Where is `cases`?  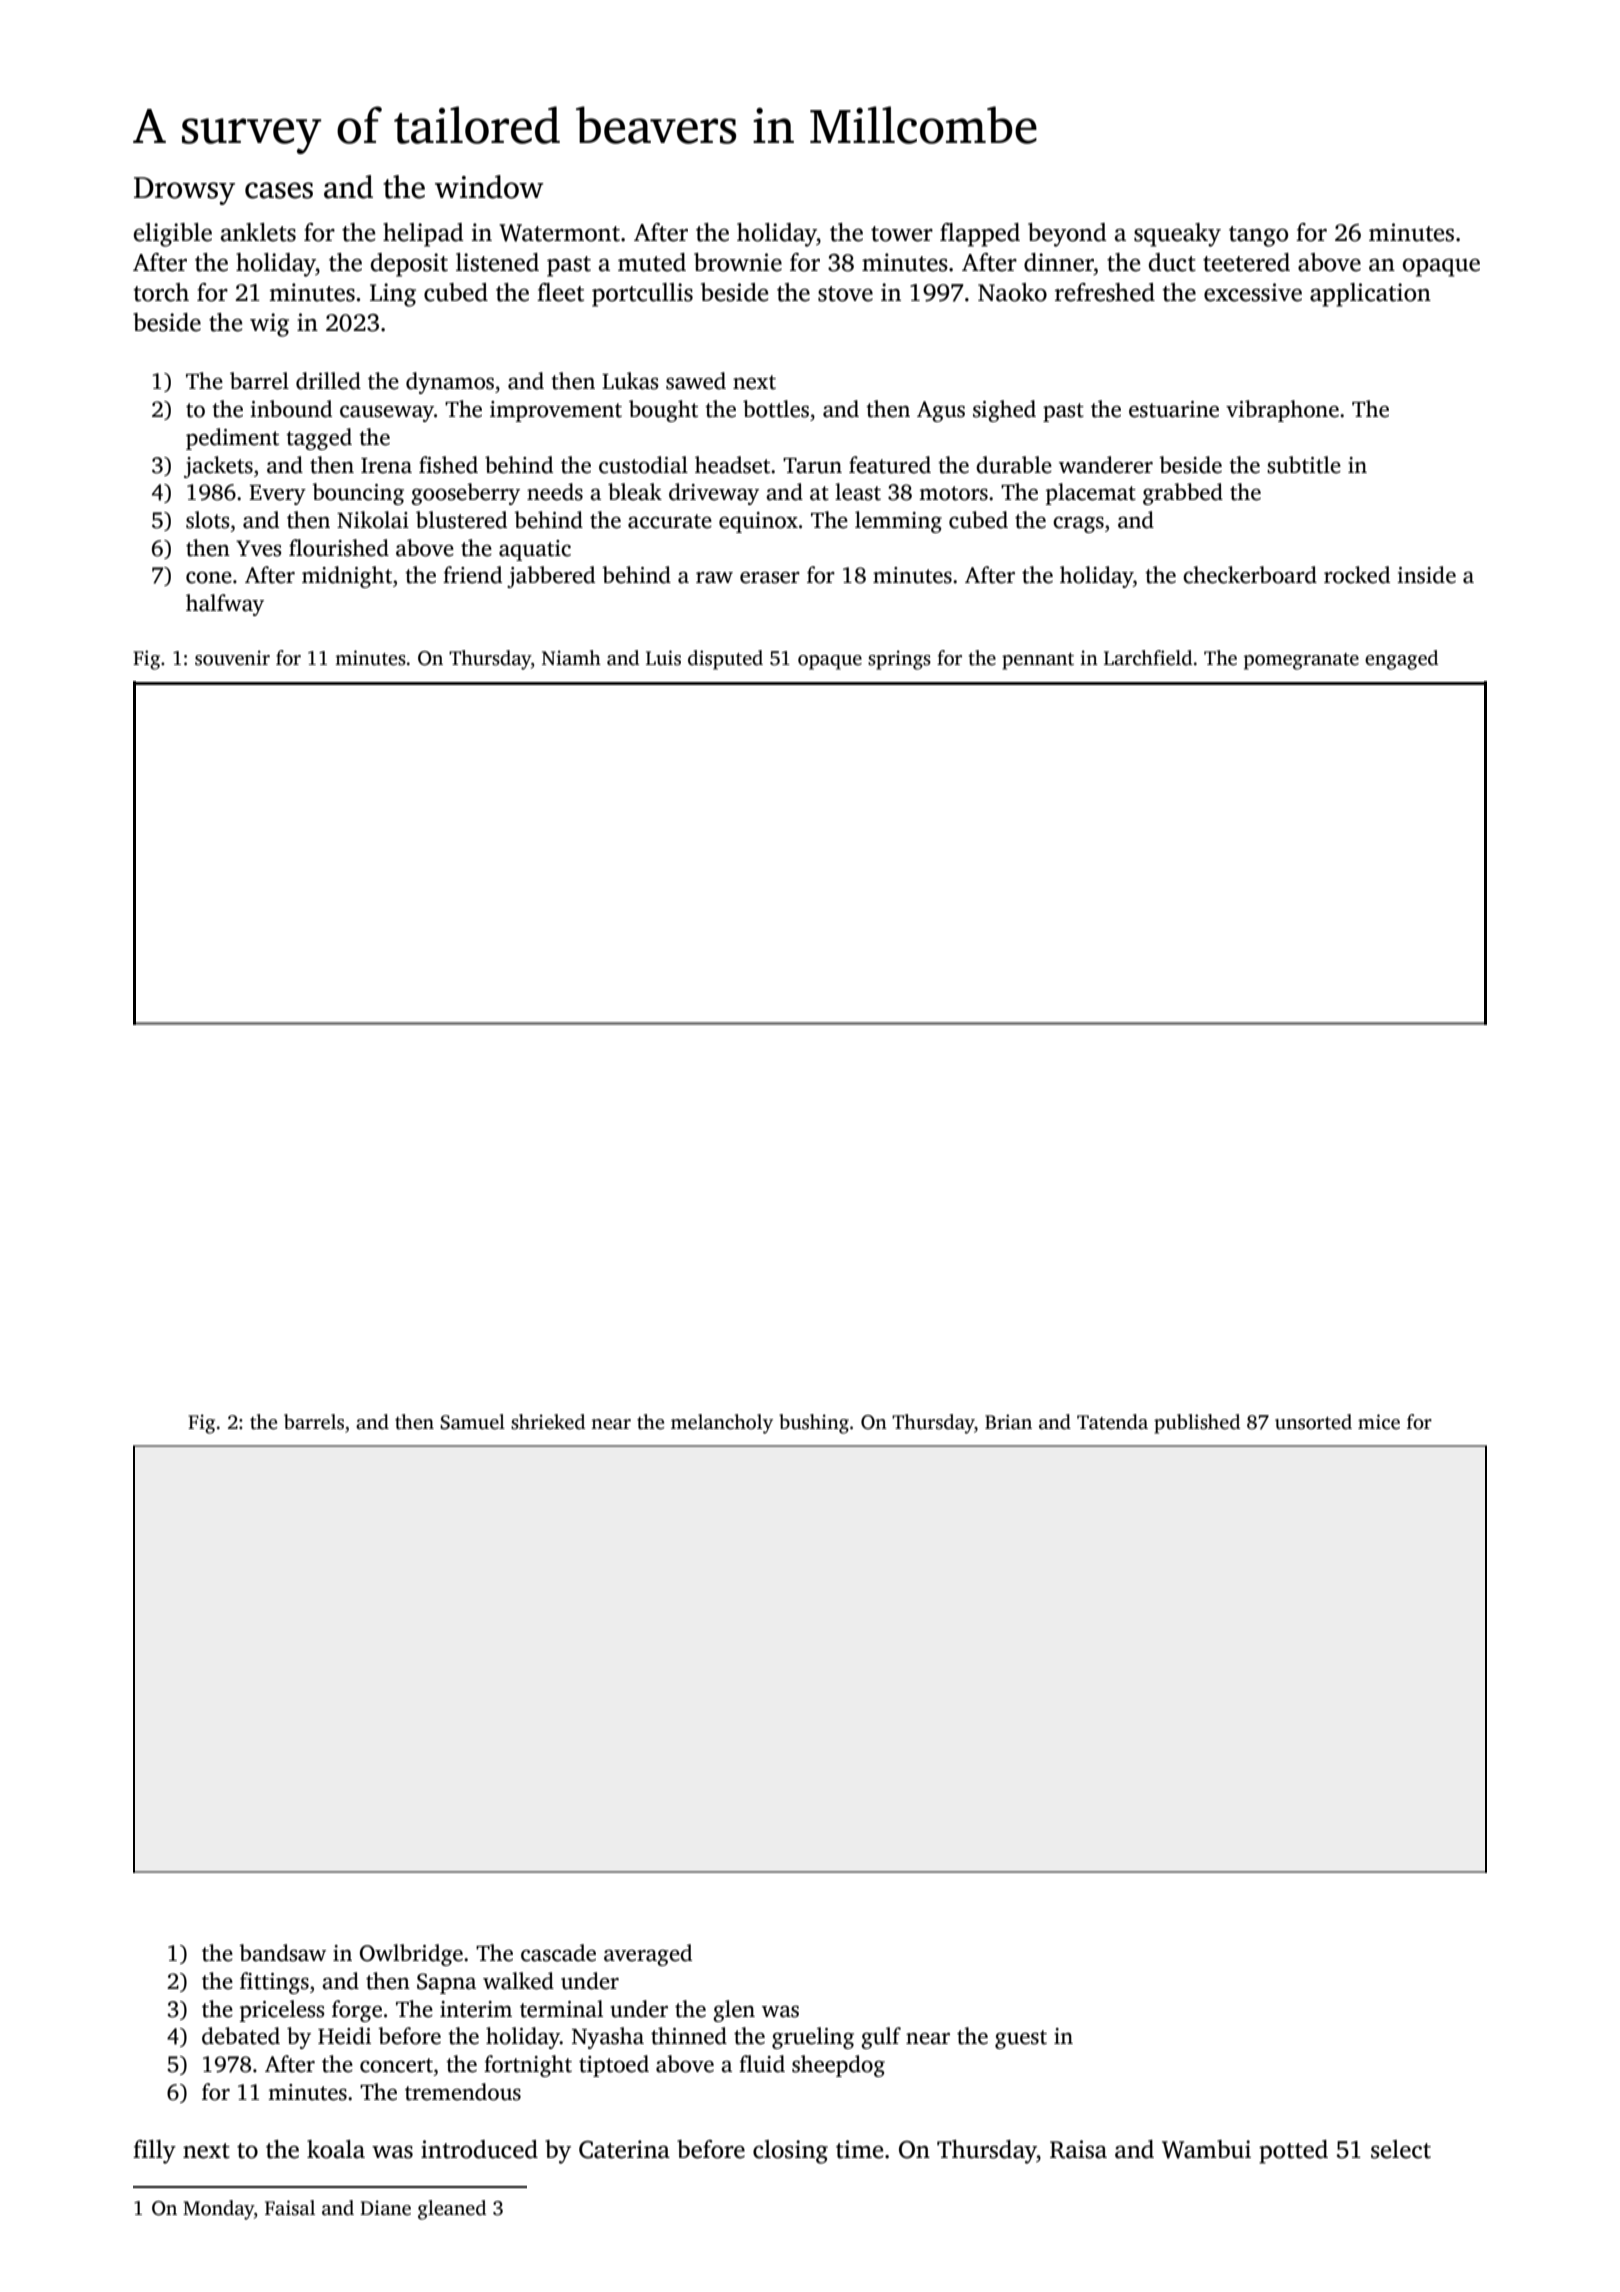
cases is located at coordinates (279, 190).
